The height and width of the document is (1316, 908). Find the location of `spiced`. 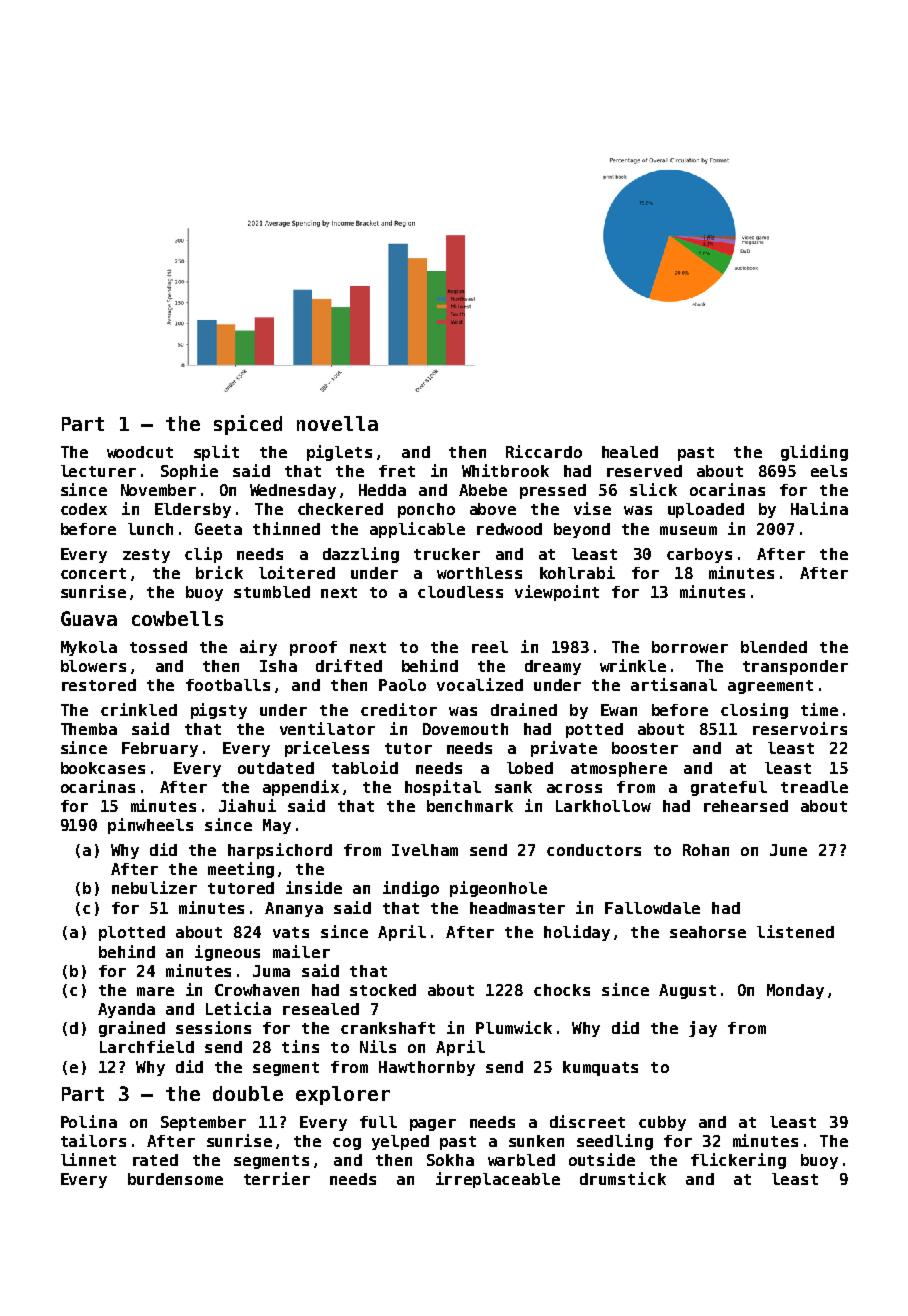

spiced is located at coordinates (248, 425).
